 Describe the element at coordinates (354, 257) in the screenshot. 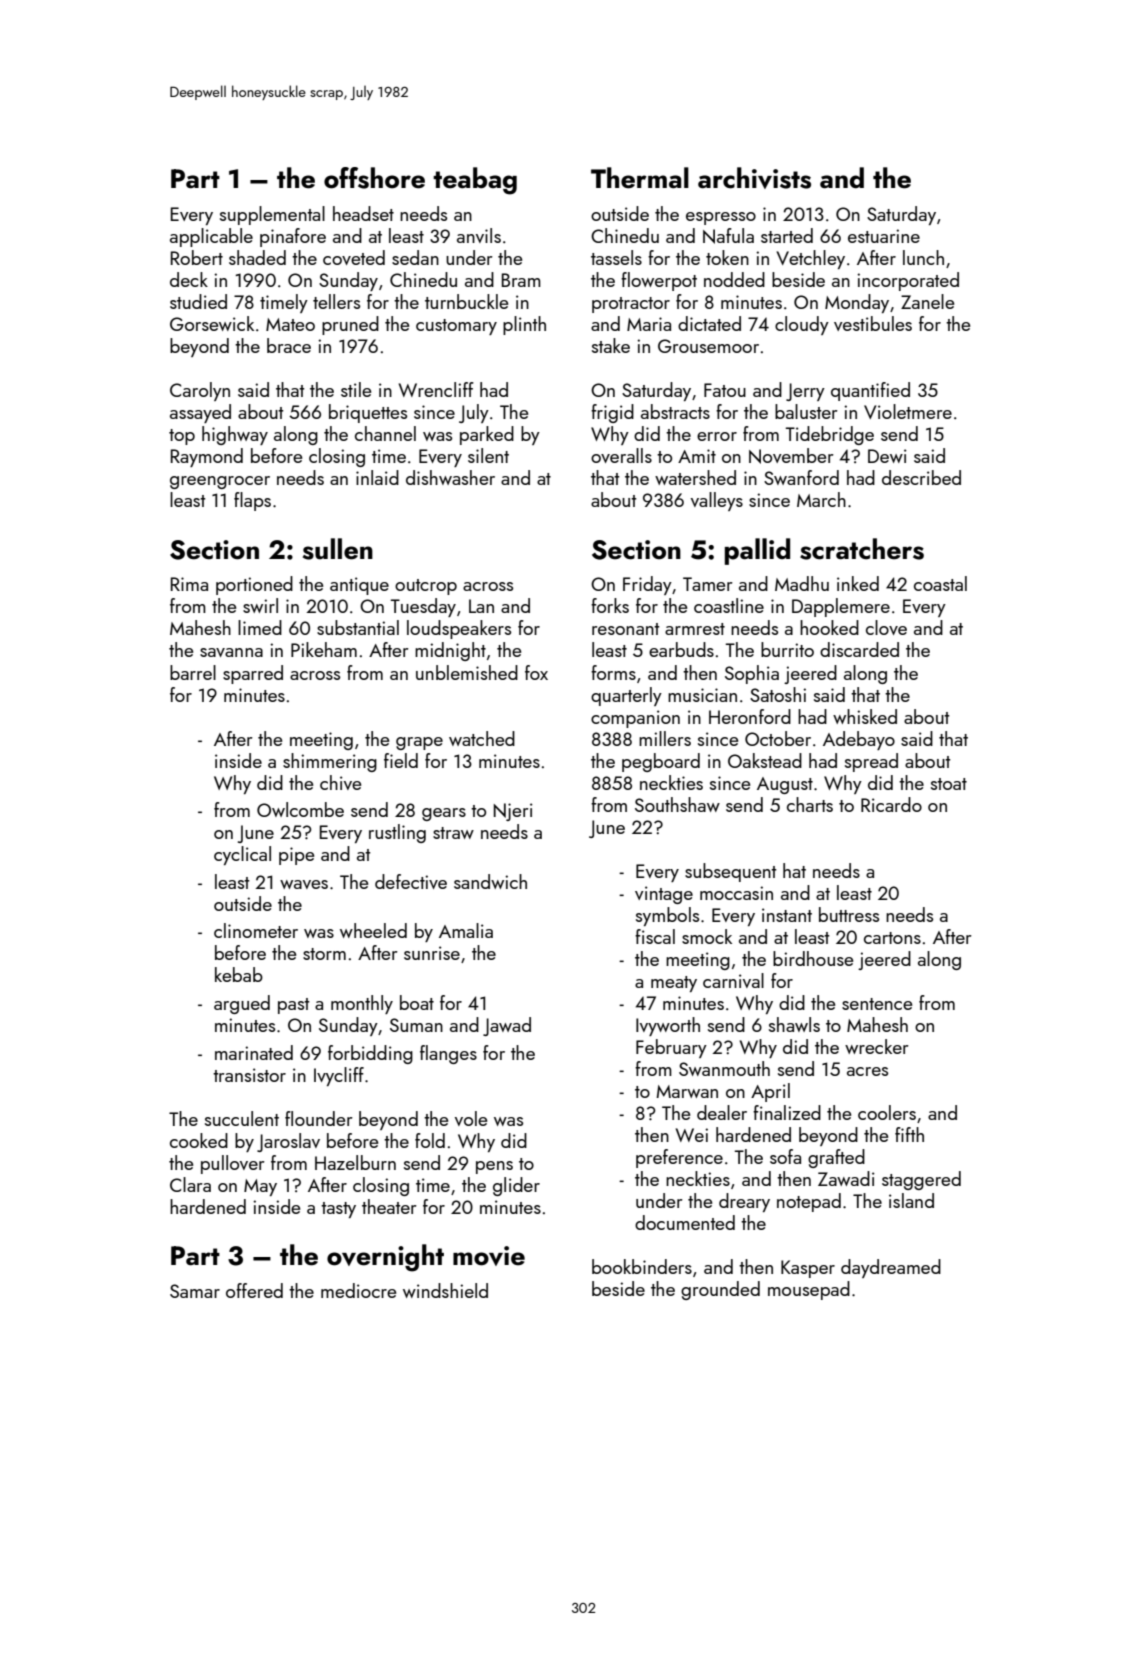

I see `coveted` at that location.
